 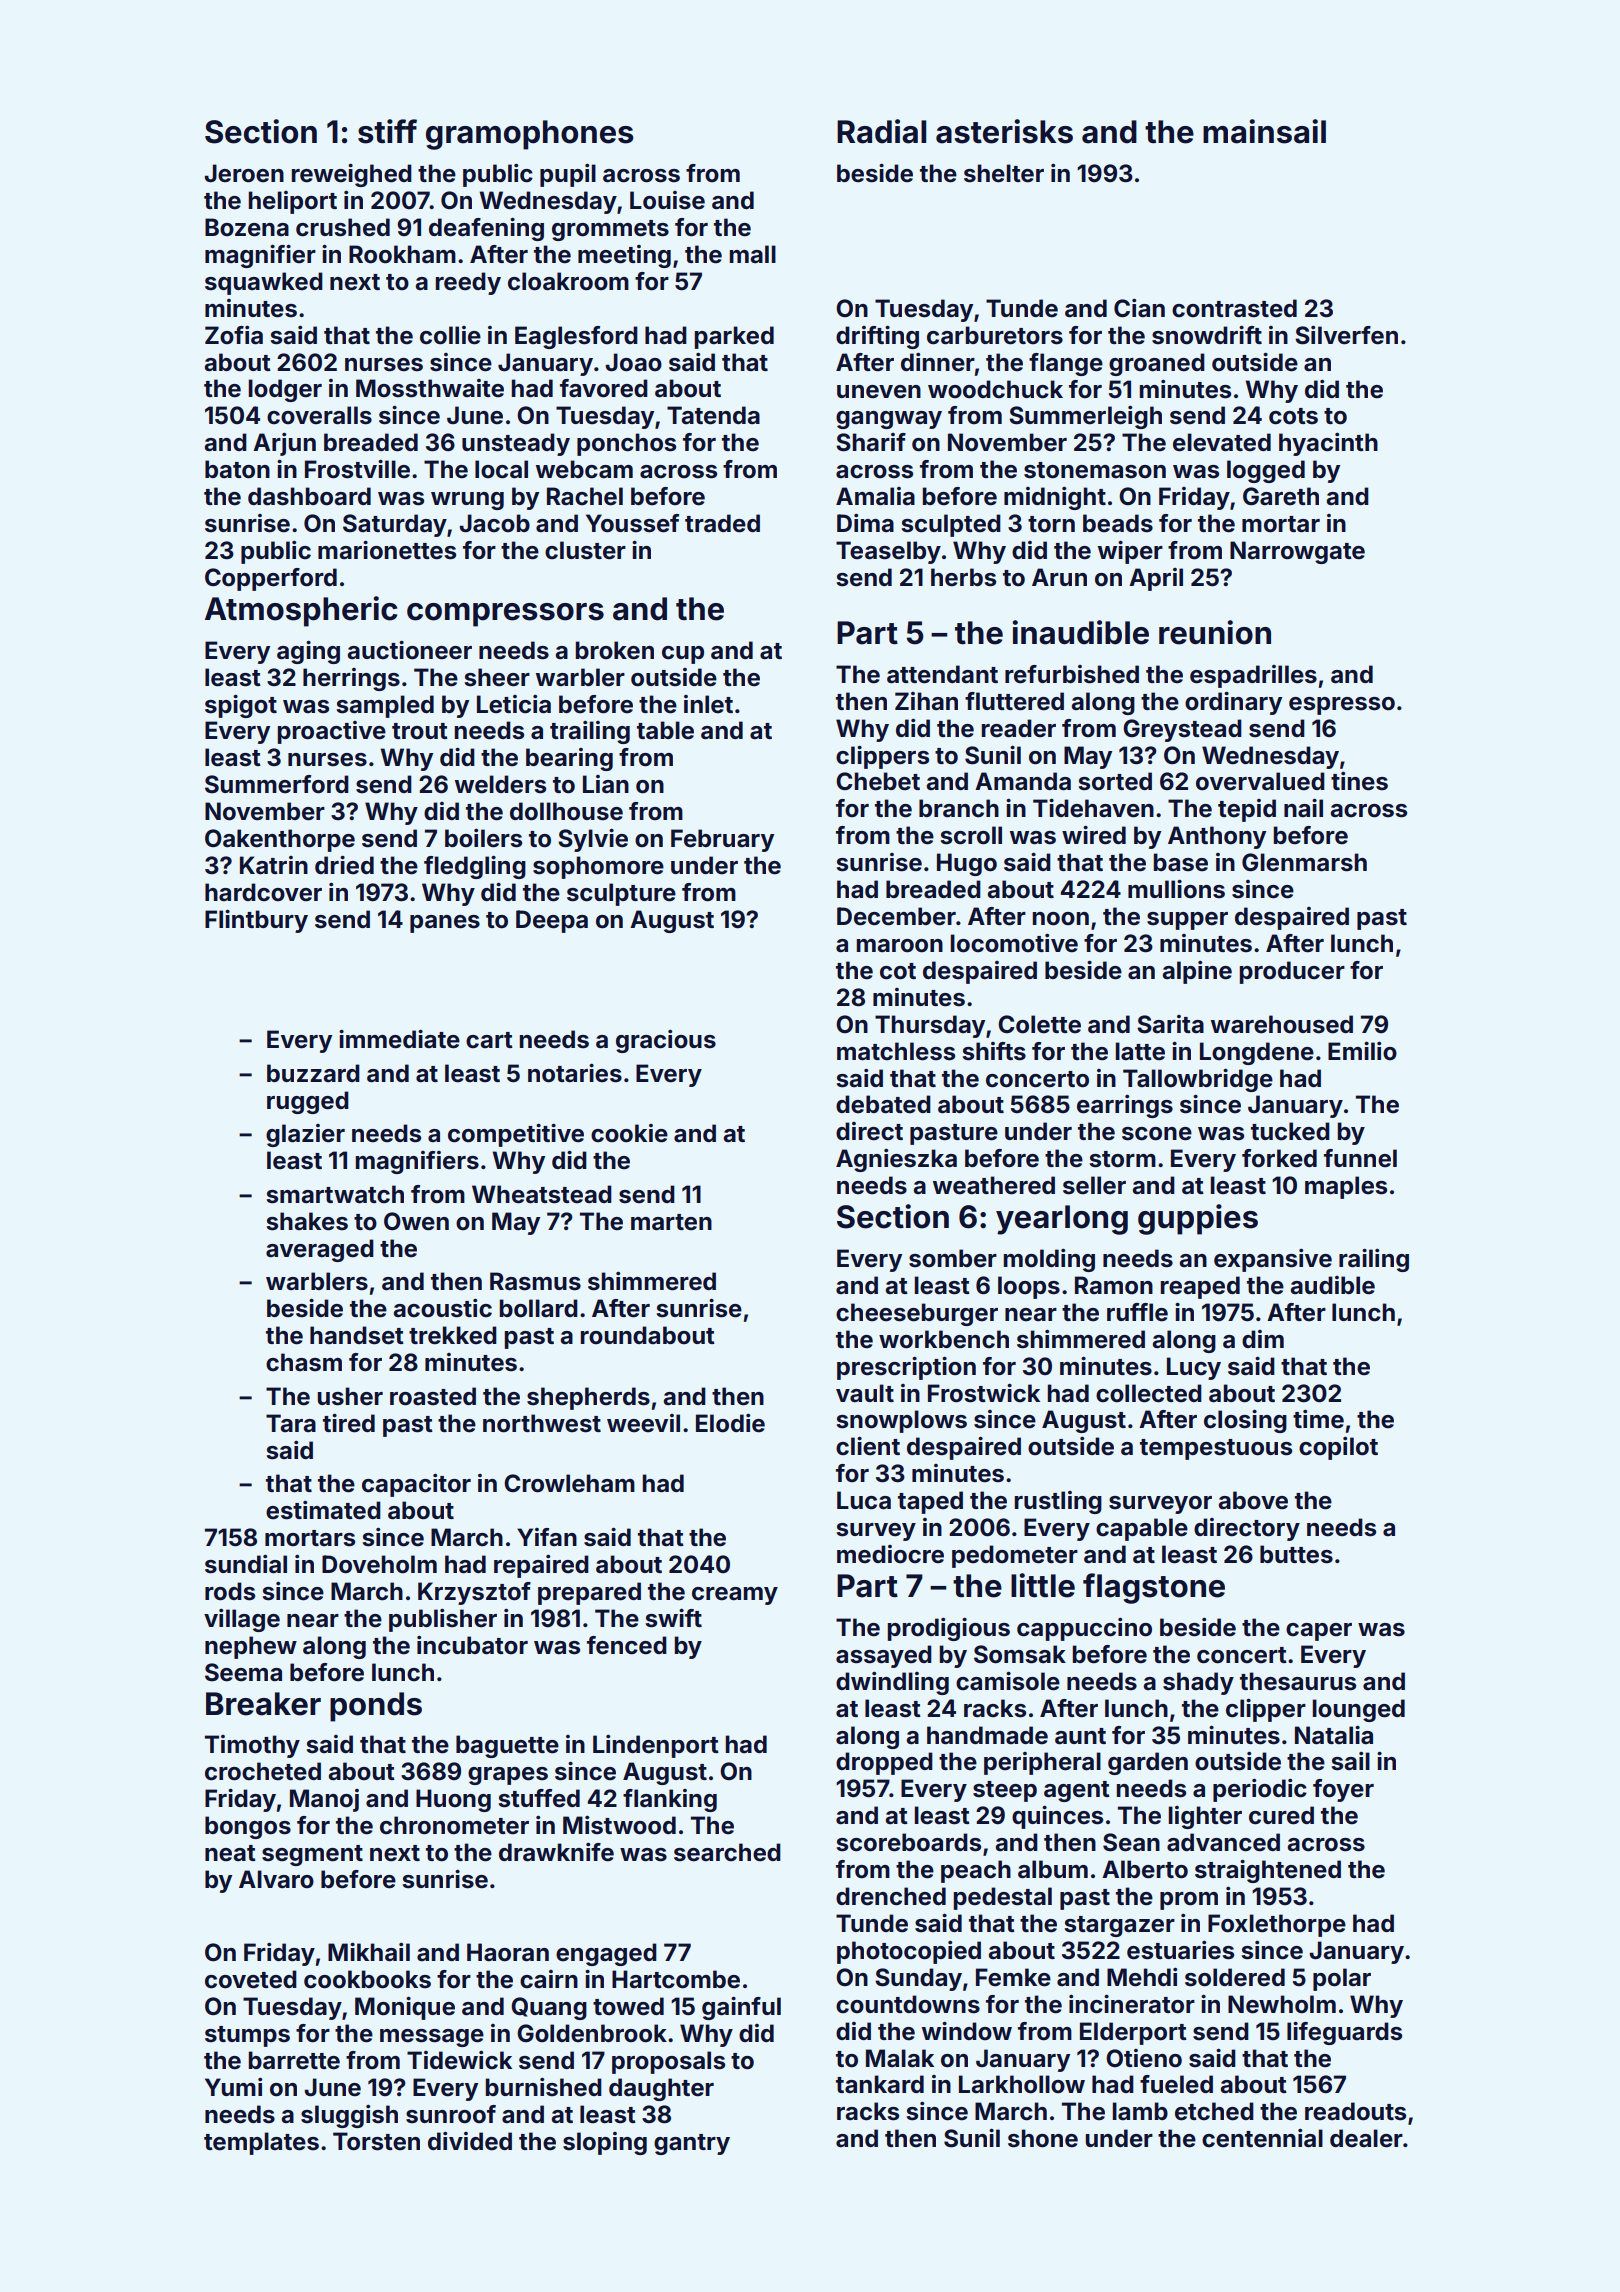 I want to click on divided, so click(x=470, y=2141).
